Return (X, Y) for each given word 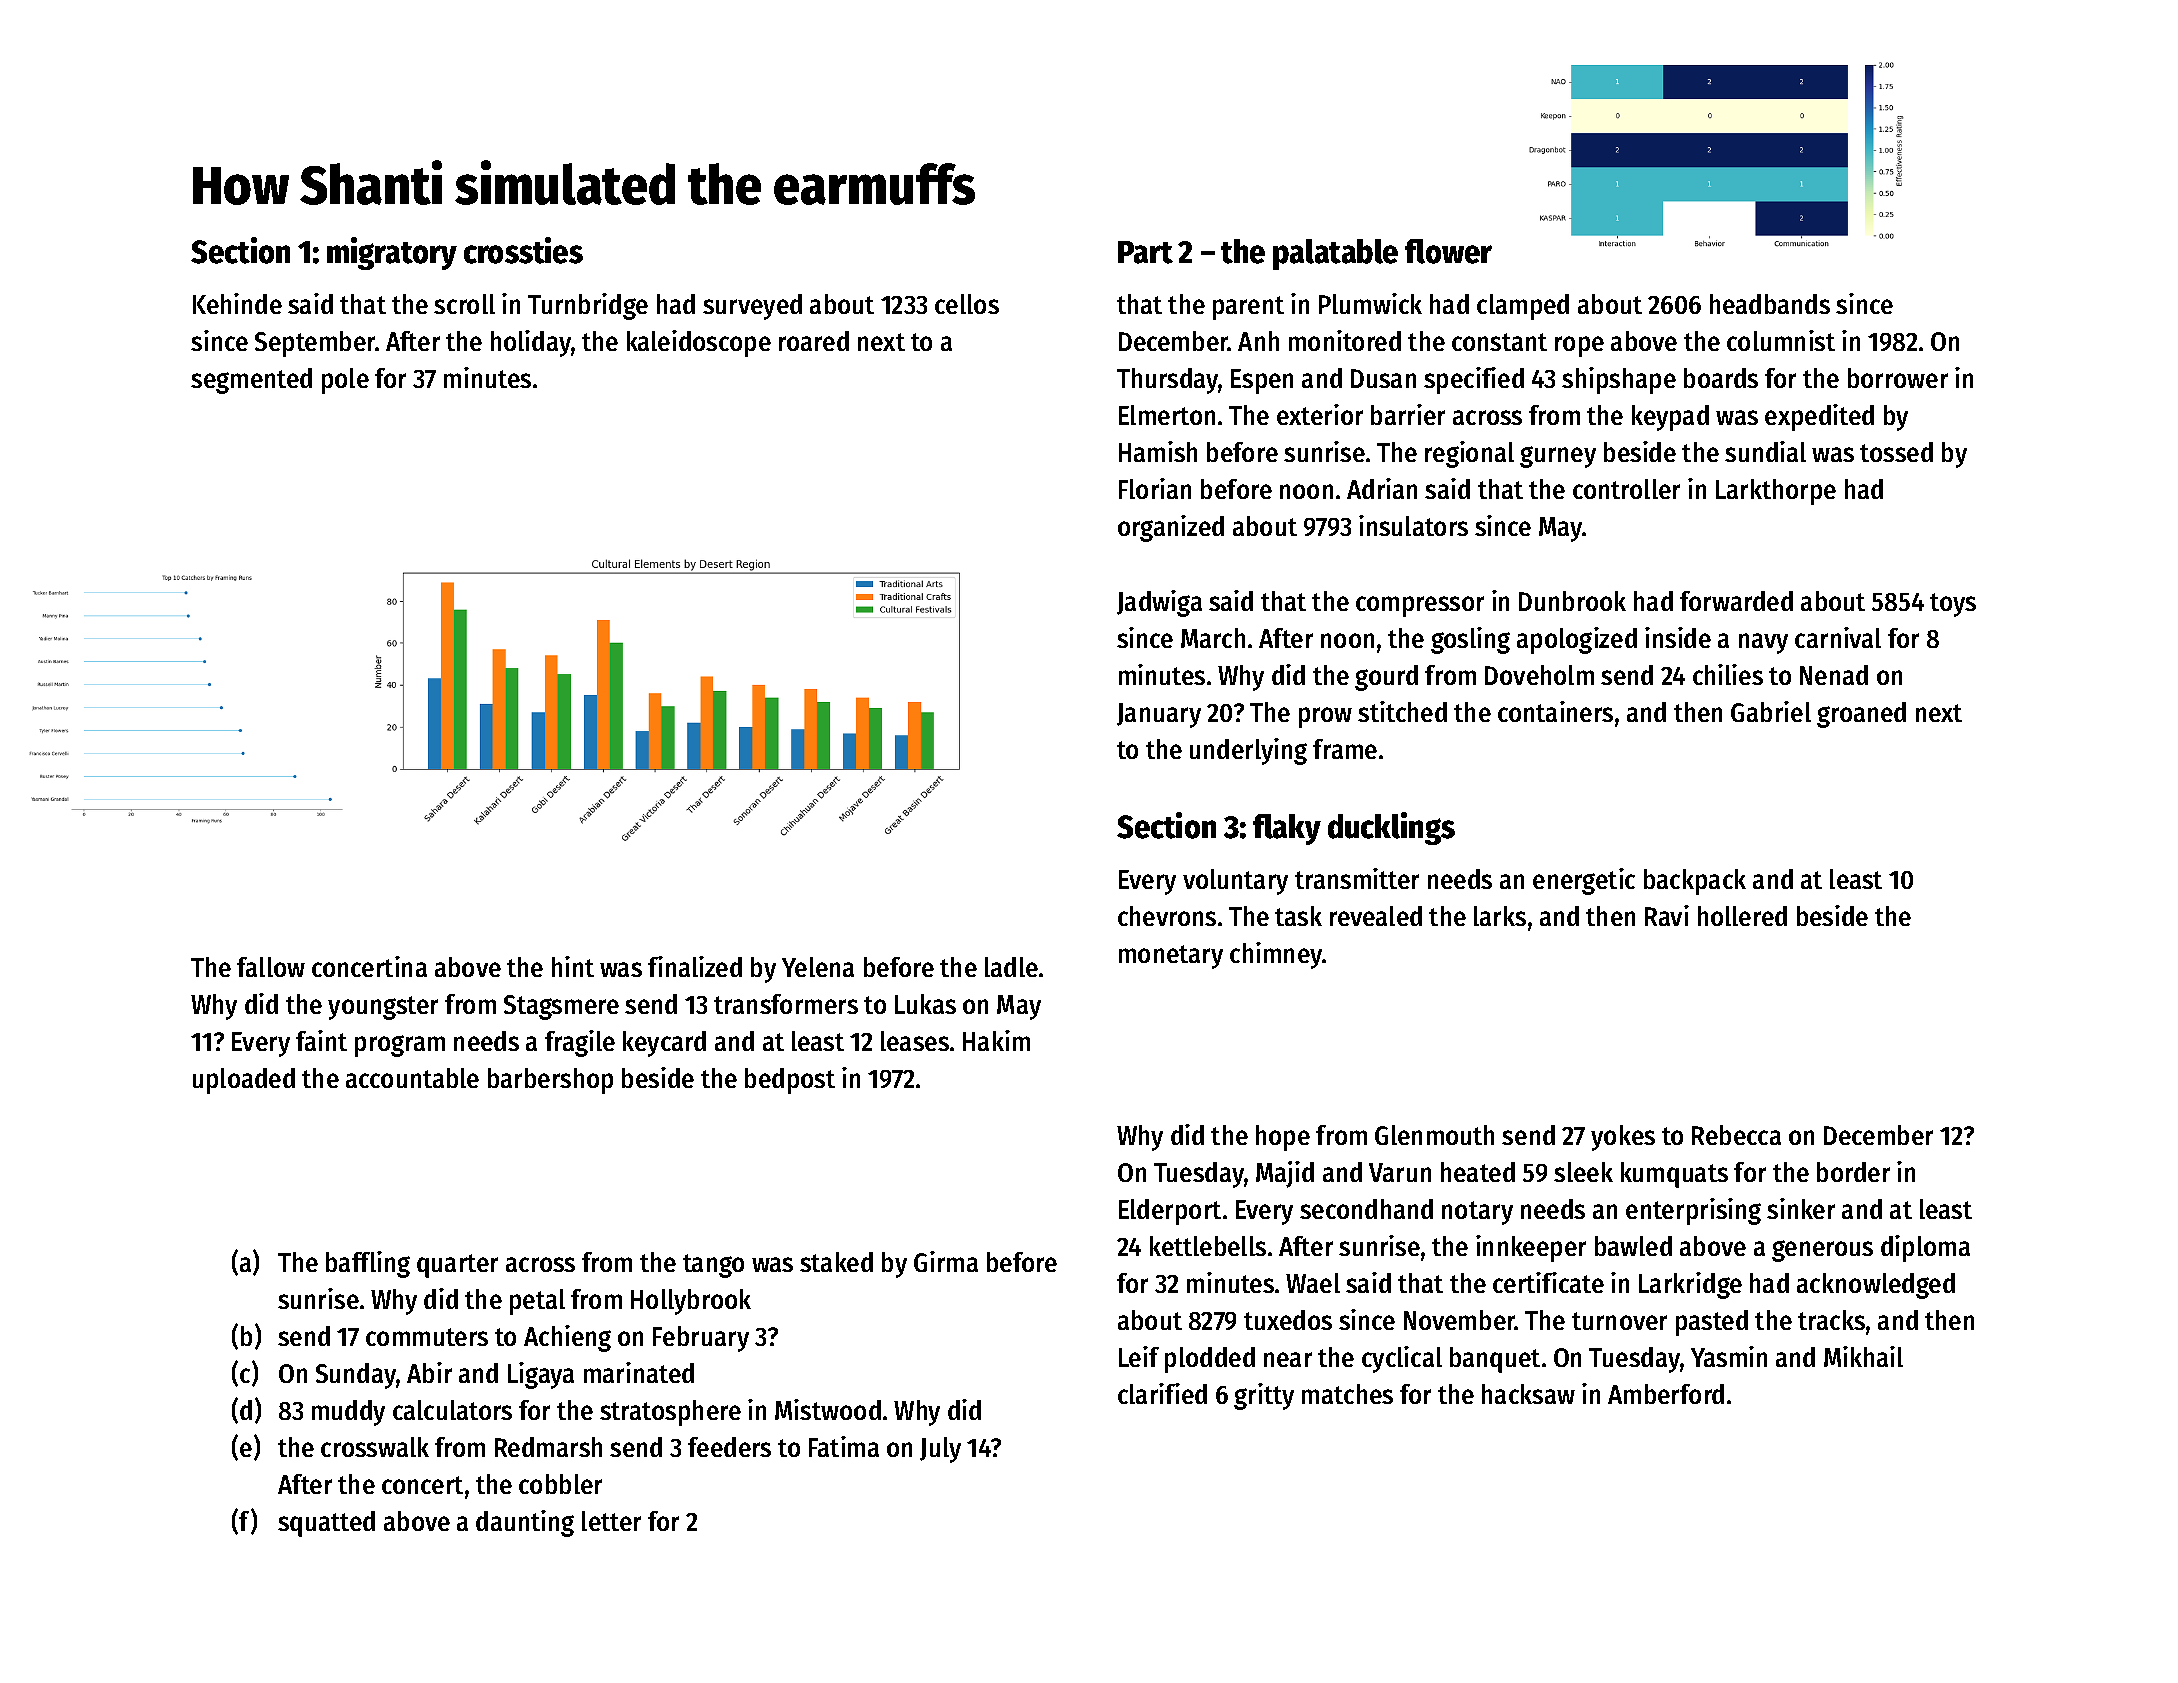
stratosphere (670, 1413)
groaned (1861, 715)
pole (345, 381)
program (400, 1046)
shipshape (1619, 380)
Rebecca (1736, 1135)
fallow (271, 967)
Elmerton (1167, 415)
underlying (1248, 751)
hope (1283, 1138)
